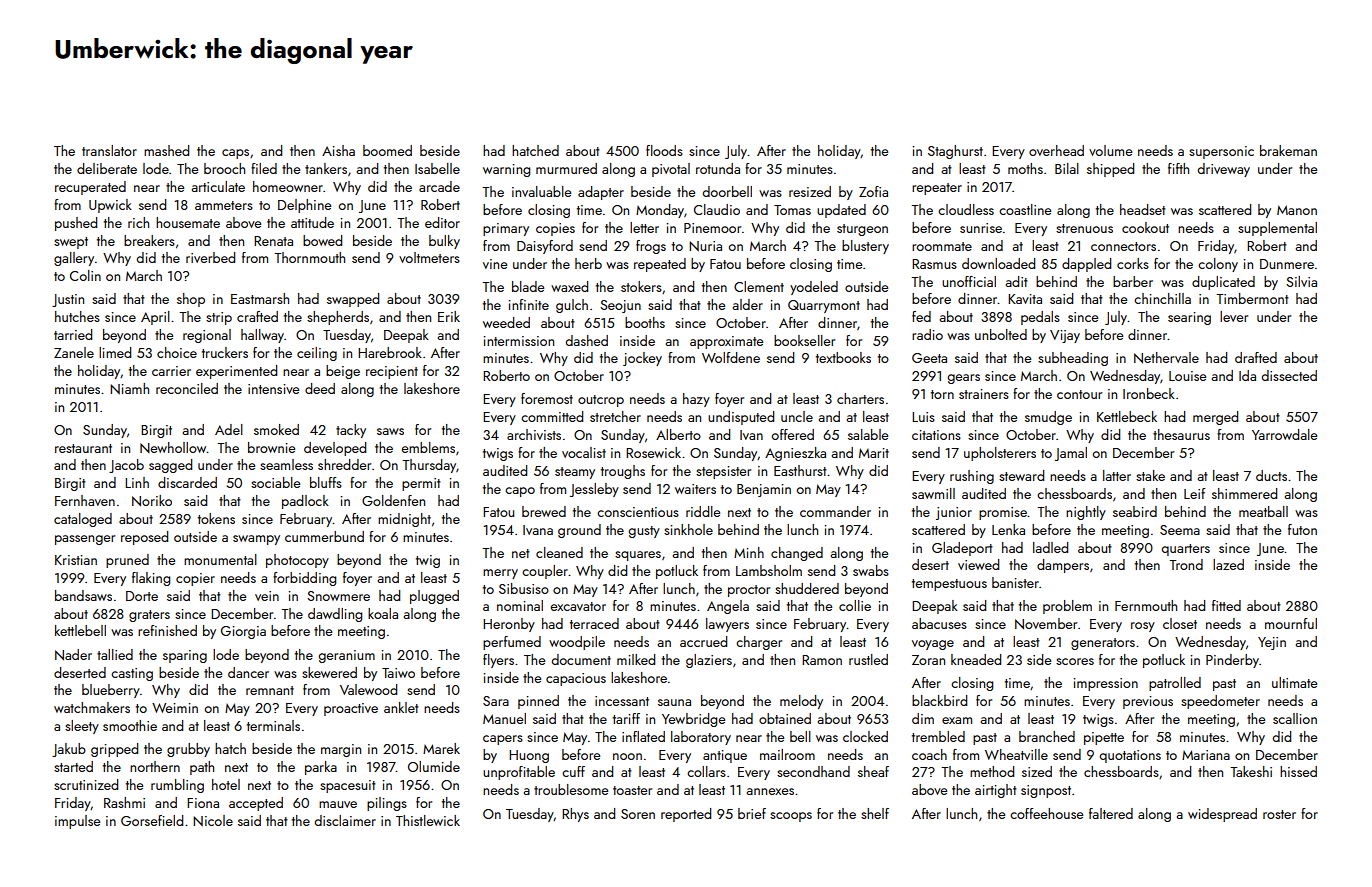 This screenshot has height=887, width=1372. I want to click on vine, so click(495, 264).
